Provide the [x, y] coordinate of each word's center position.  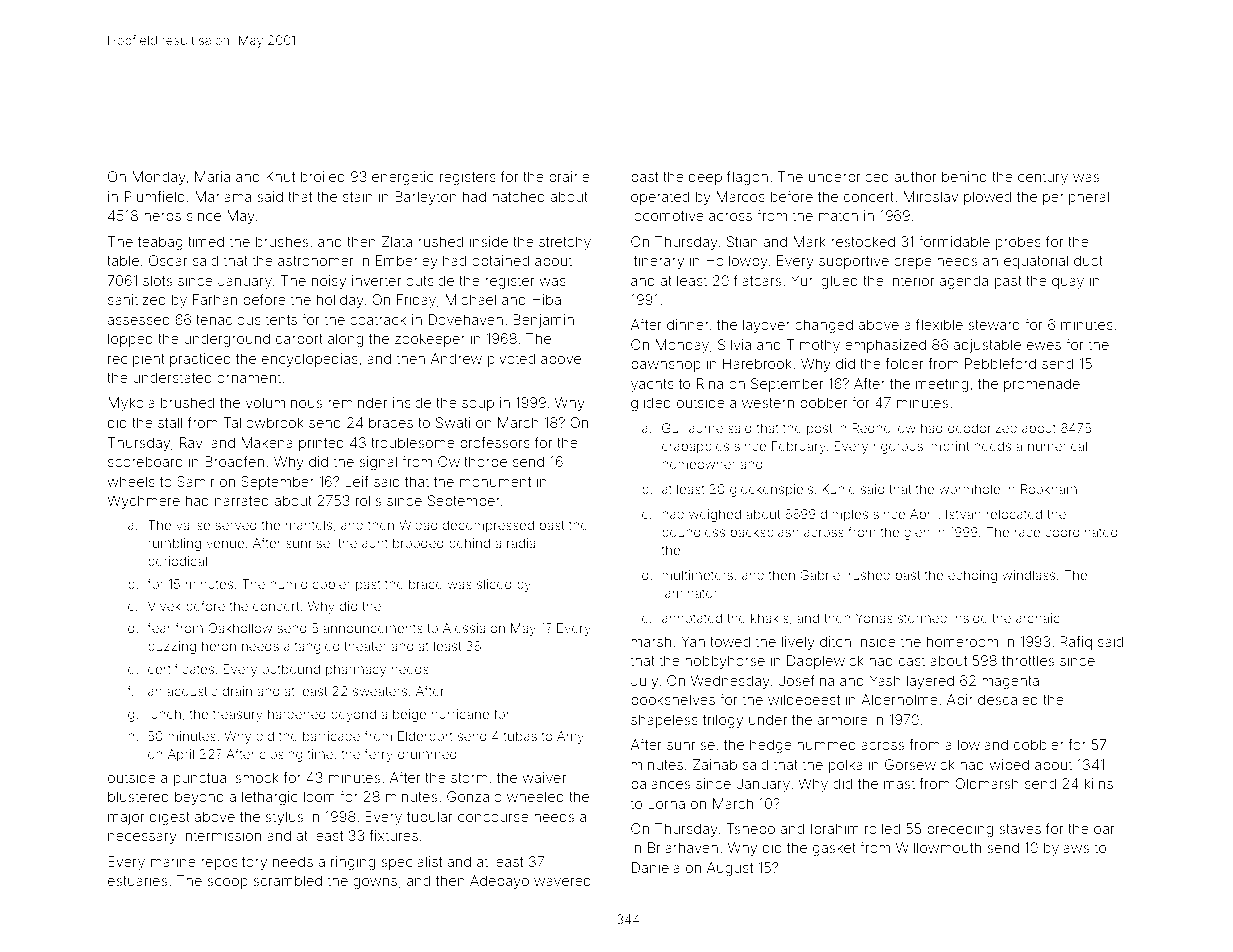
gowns [375, 883]
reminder [357, 402]
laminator [690, 593]
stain [358, 196]
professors [495, 444]
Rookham [1049, 489]
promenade [1042, 385]
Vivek [164, 606]
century [1043, 178]
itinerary [657, 262]
